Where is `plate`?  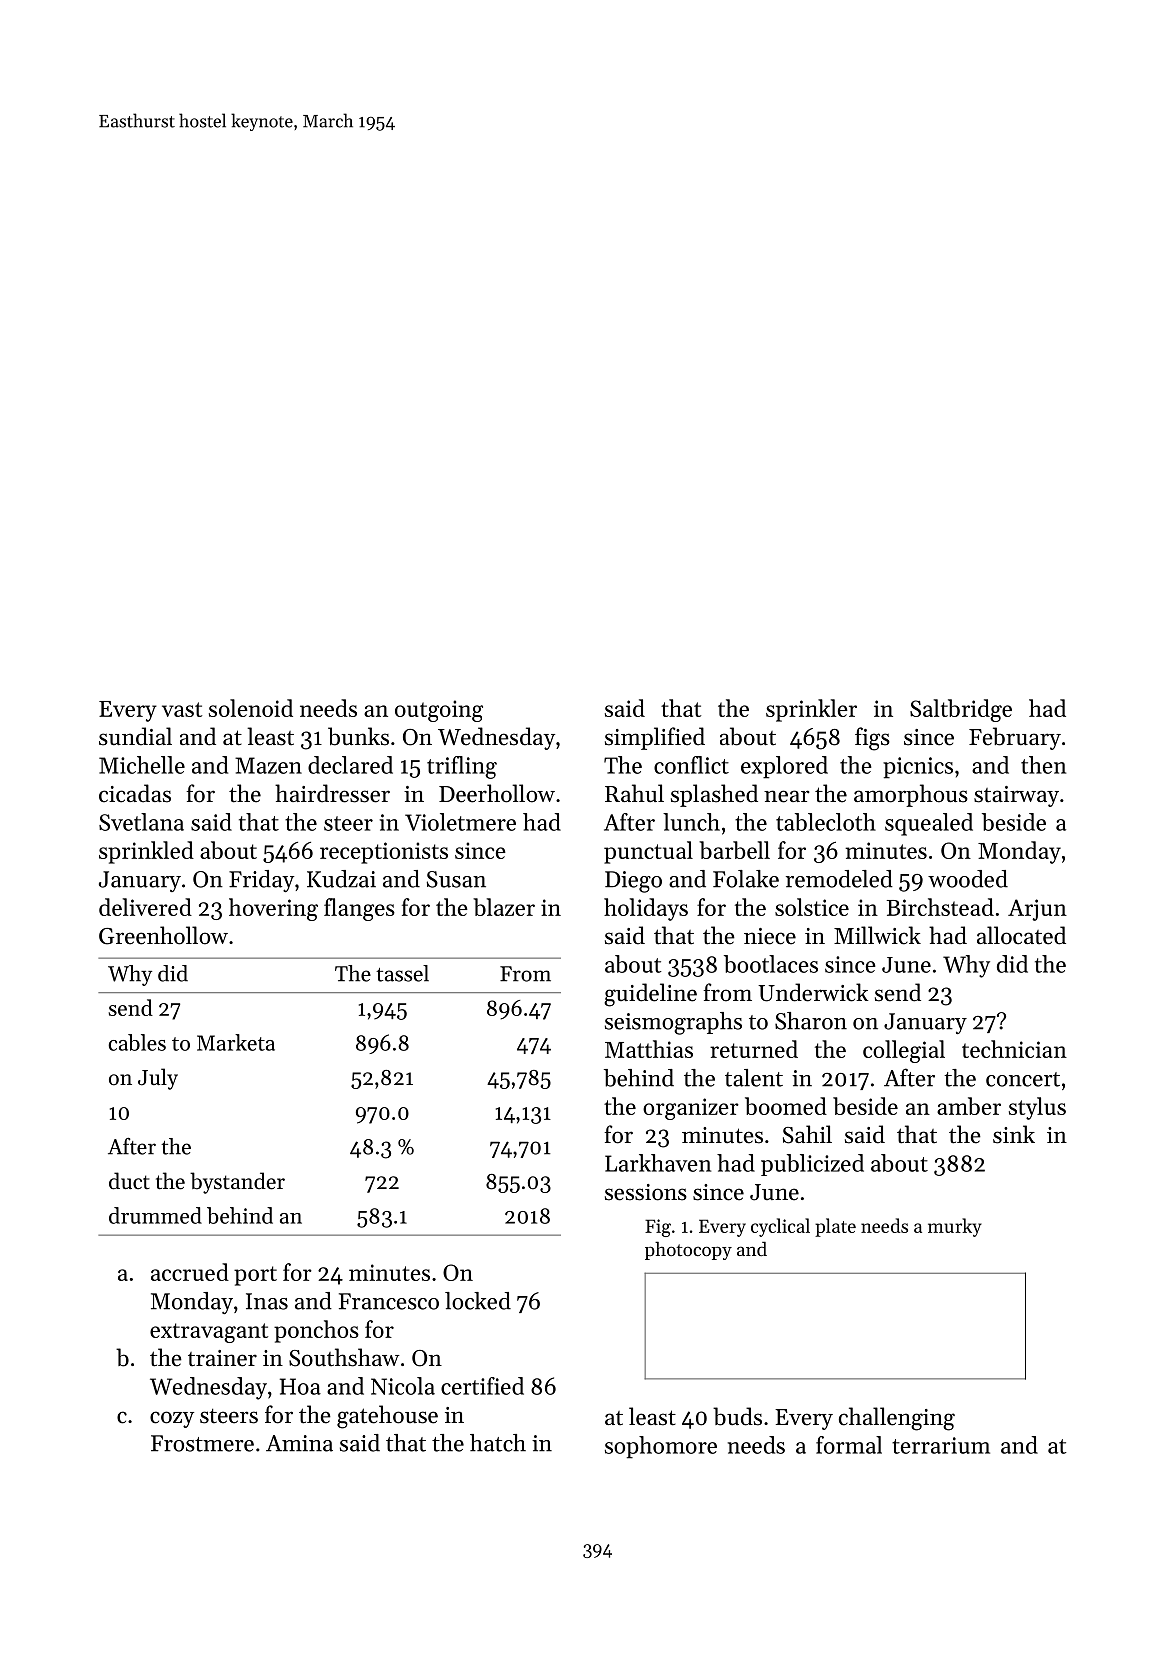
plate is located at coordinates (835, 1227).
